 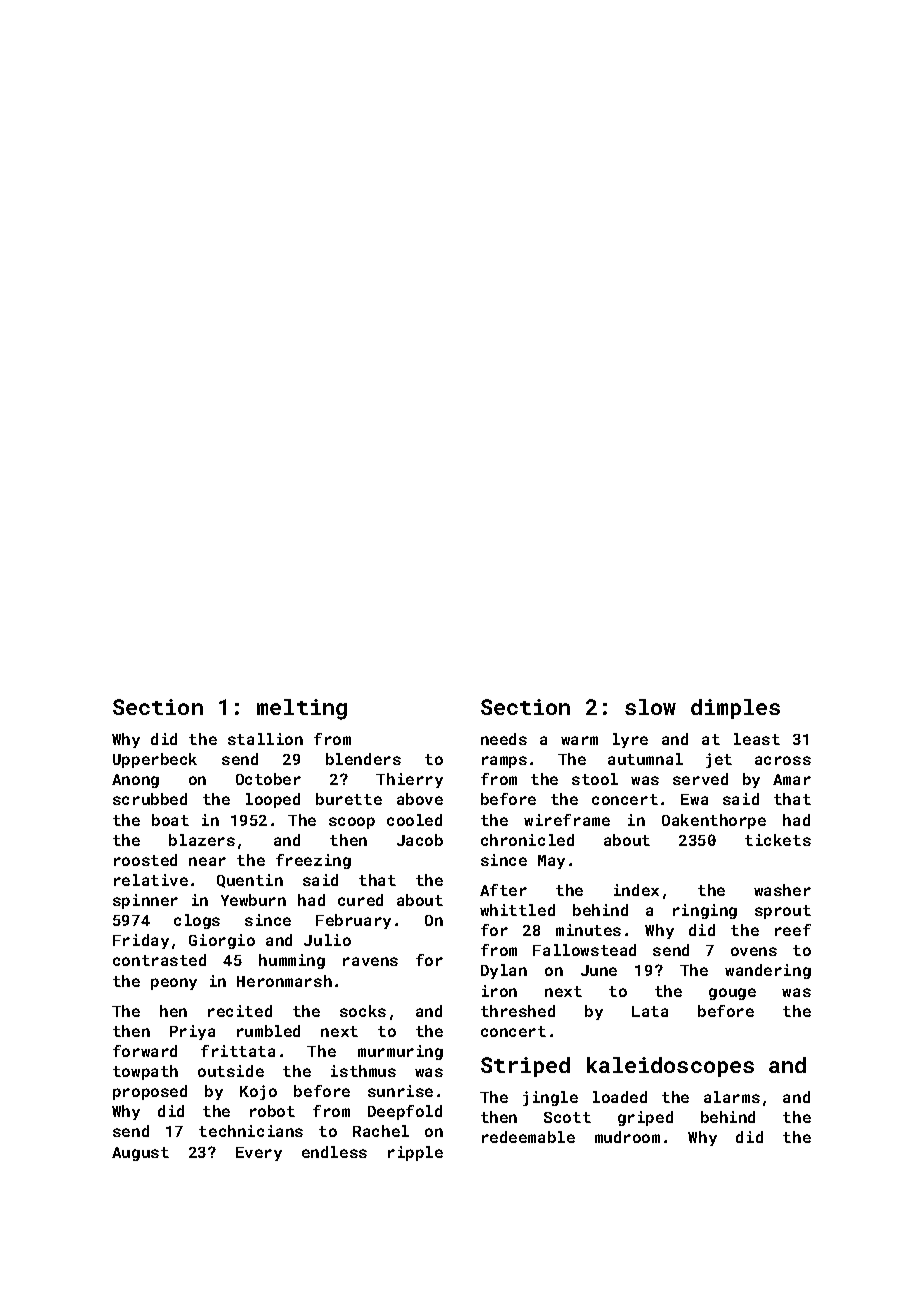 I want to click on needs, so click(x=504, y=739).
